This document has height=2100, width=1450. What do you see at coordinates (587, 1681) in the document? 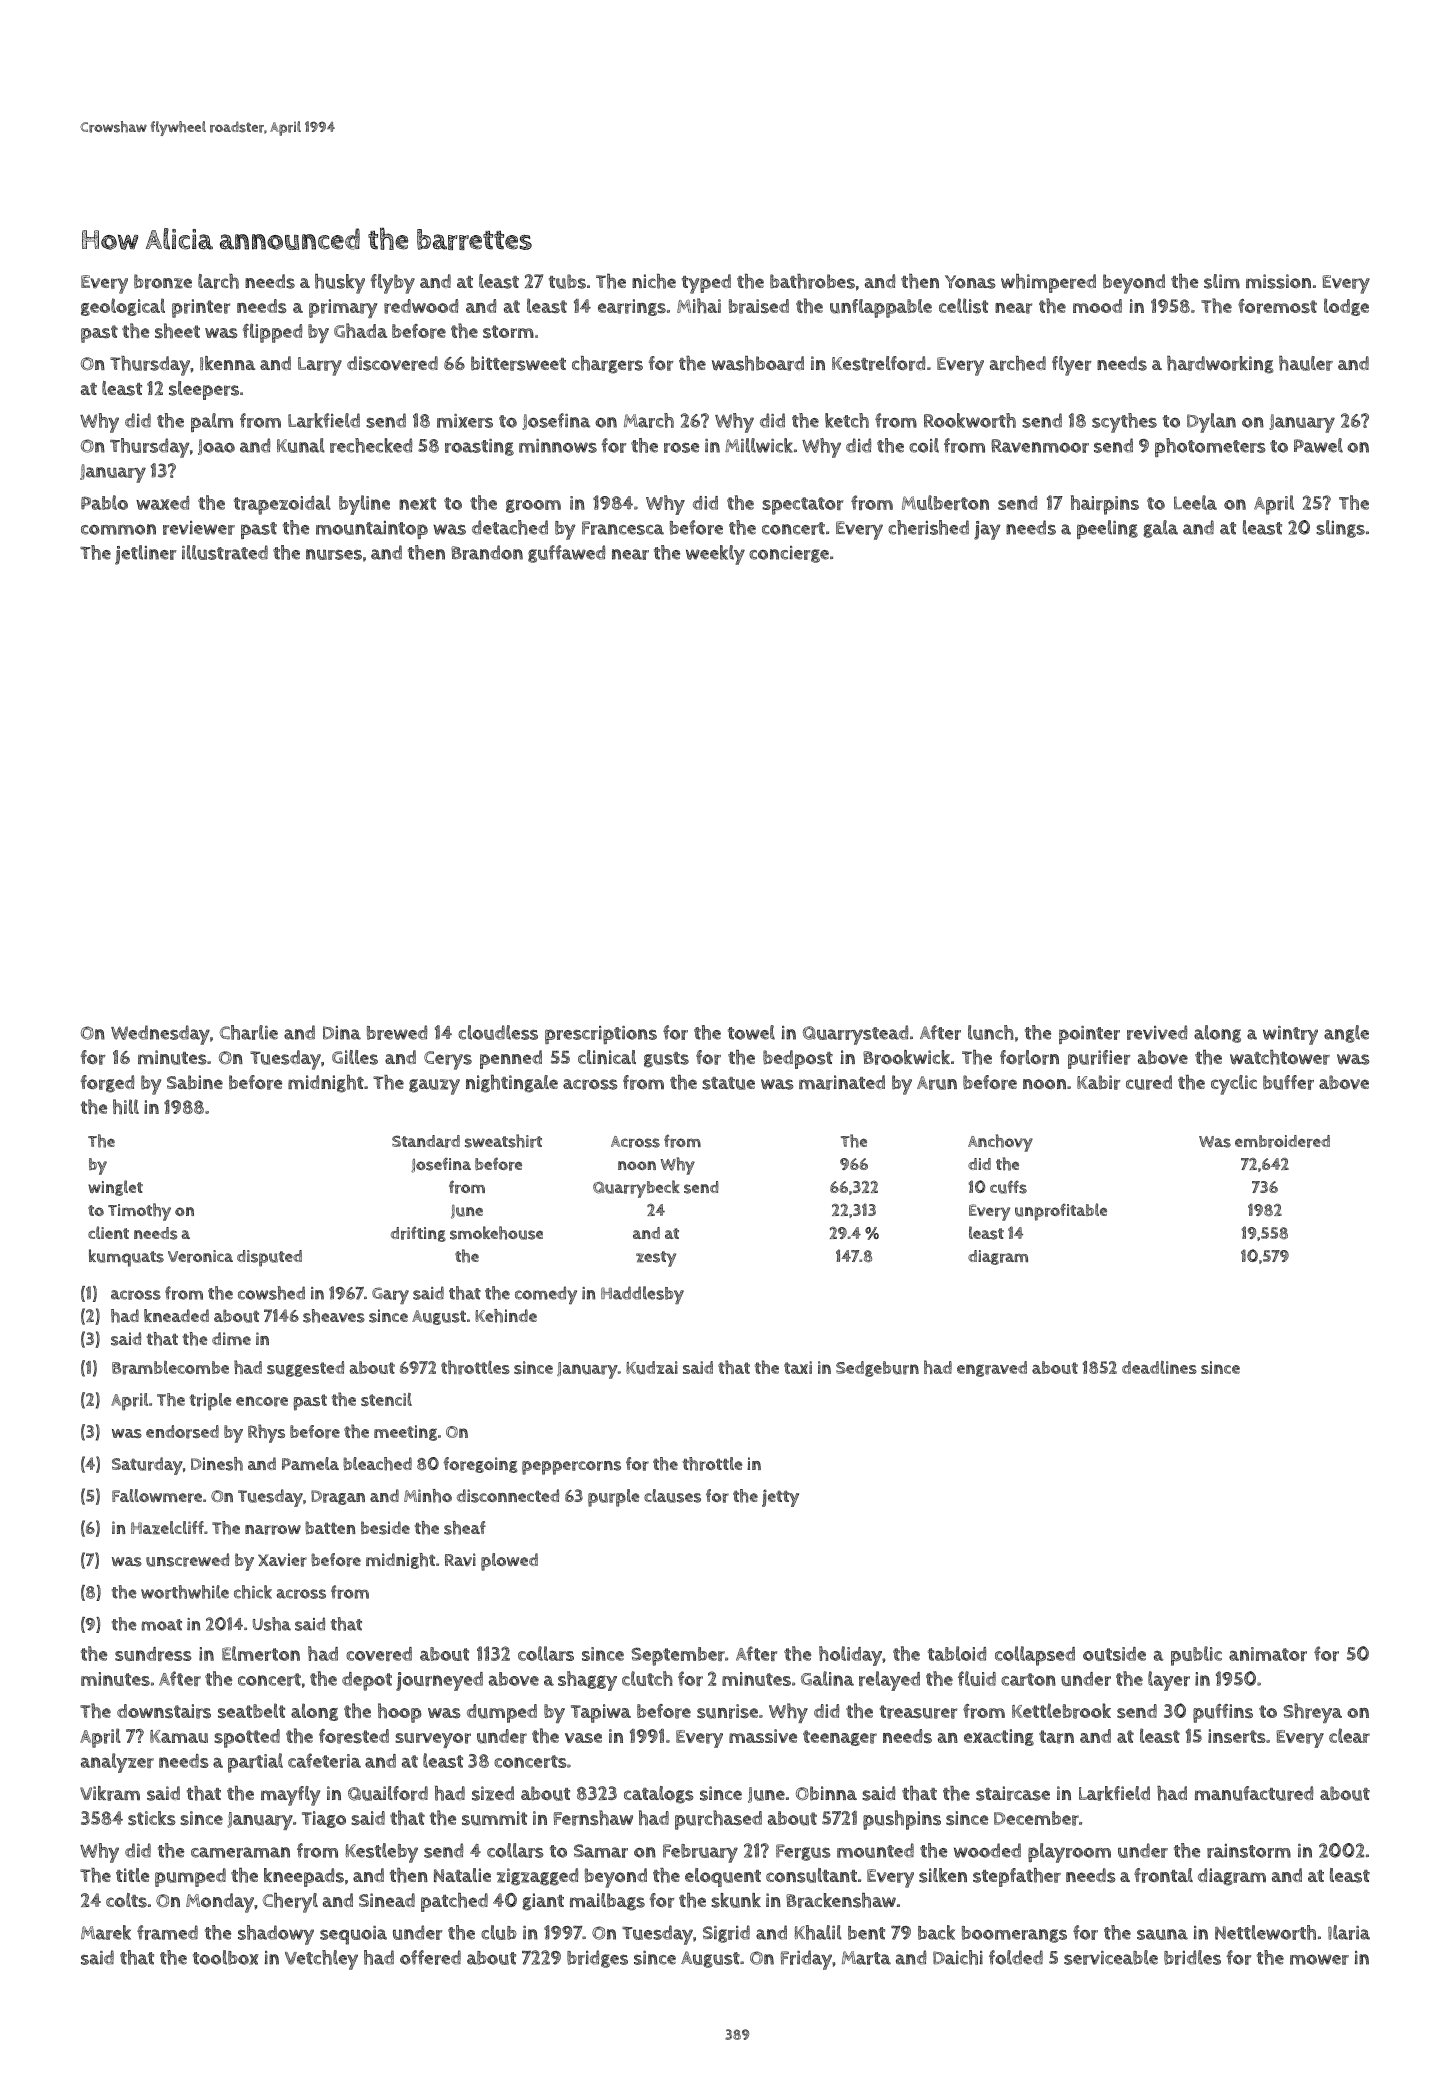
I see `shaggy` at bounding box center [587, 1681].
